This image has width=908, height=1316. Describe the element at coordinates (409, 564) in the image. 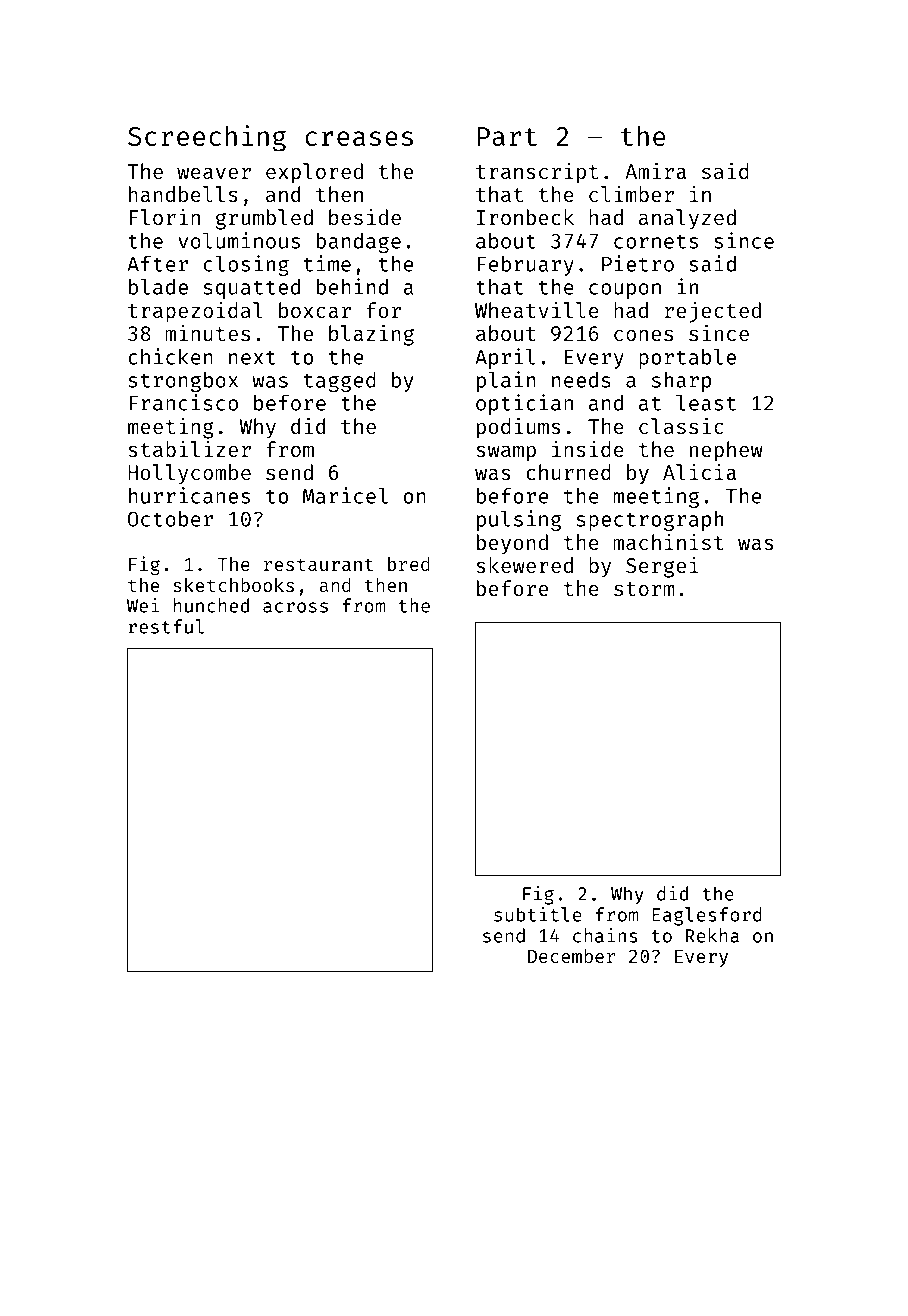

I see `bred` at that location.
